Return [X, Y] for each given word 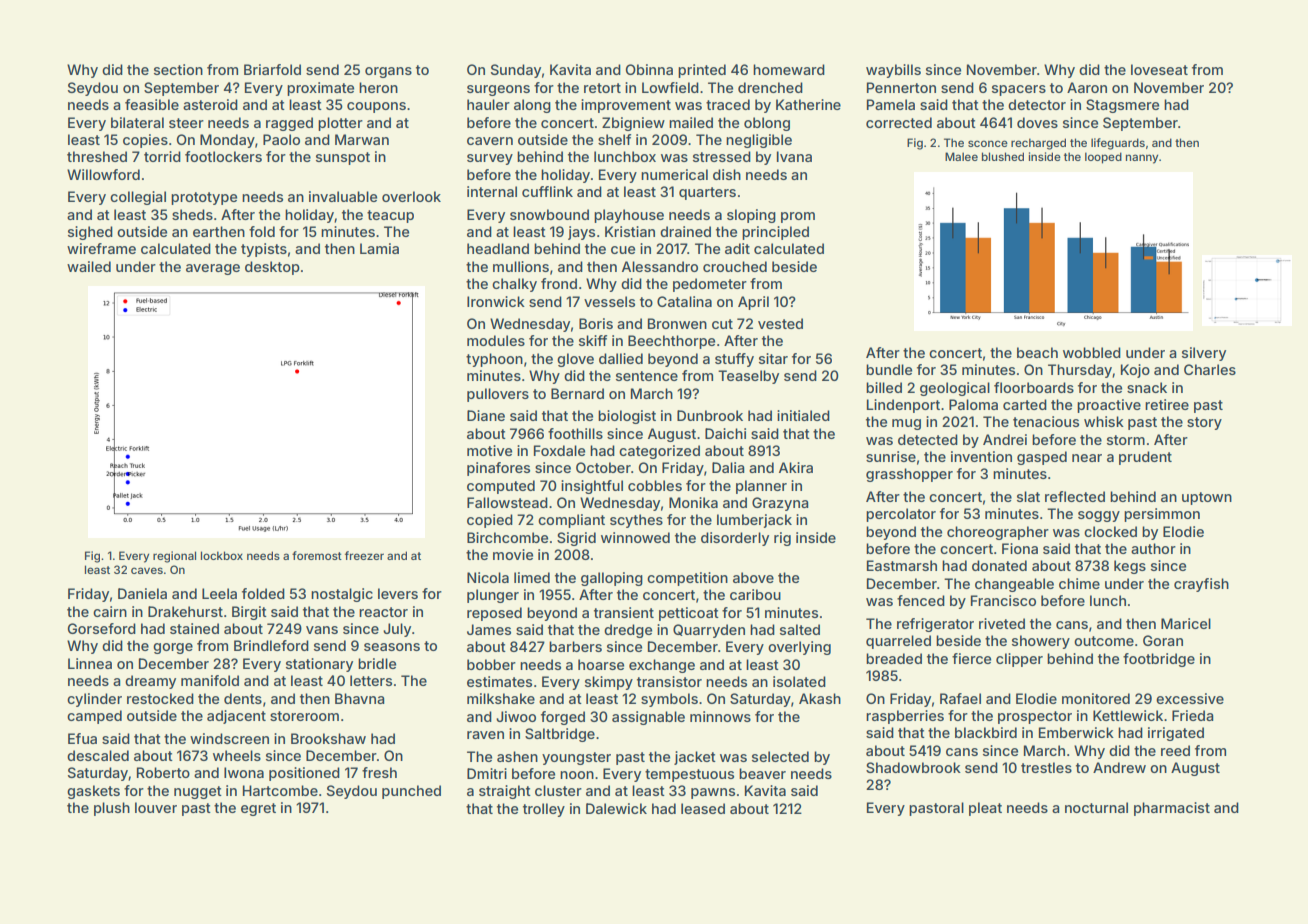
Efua [82, 738]
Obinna [649, 69]
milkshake [501, 698]
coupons [376, 107]
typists [264, 250]
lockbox [222, 555]
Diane [486, 415]
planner [761, 487]
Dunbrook [710, 415]
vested [780, 323]
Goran [1163, 640]
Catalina [684, 301]
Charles [1210, 369]
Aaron [1087, 87]
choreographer [998, 533]
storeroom [304, 716]
